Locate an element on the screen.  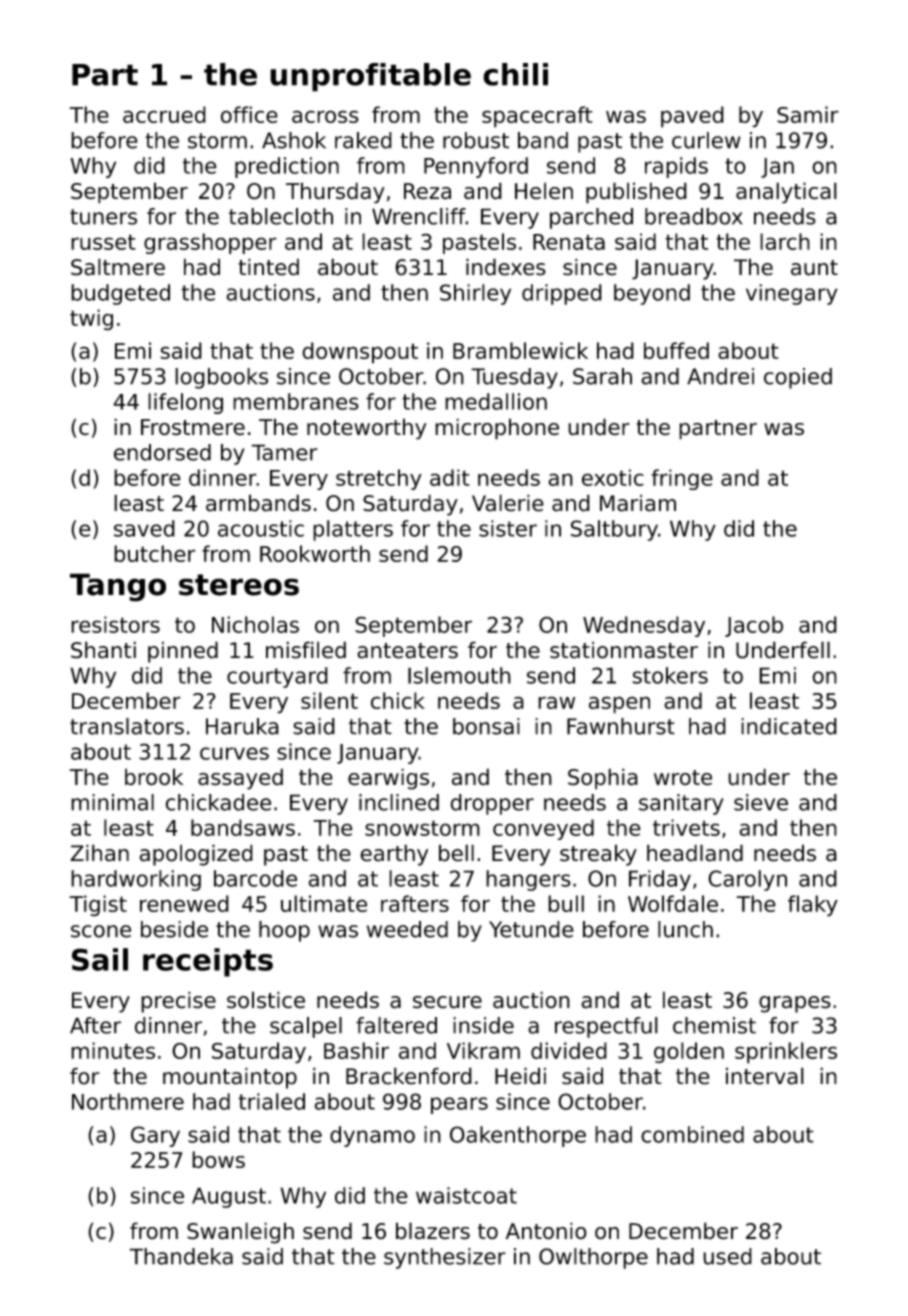
Islemouth is located at coordinates (459, 675).
